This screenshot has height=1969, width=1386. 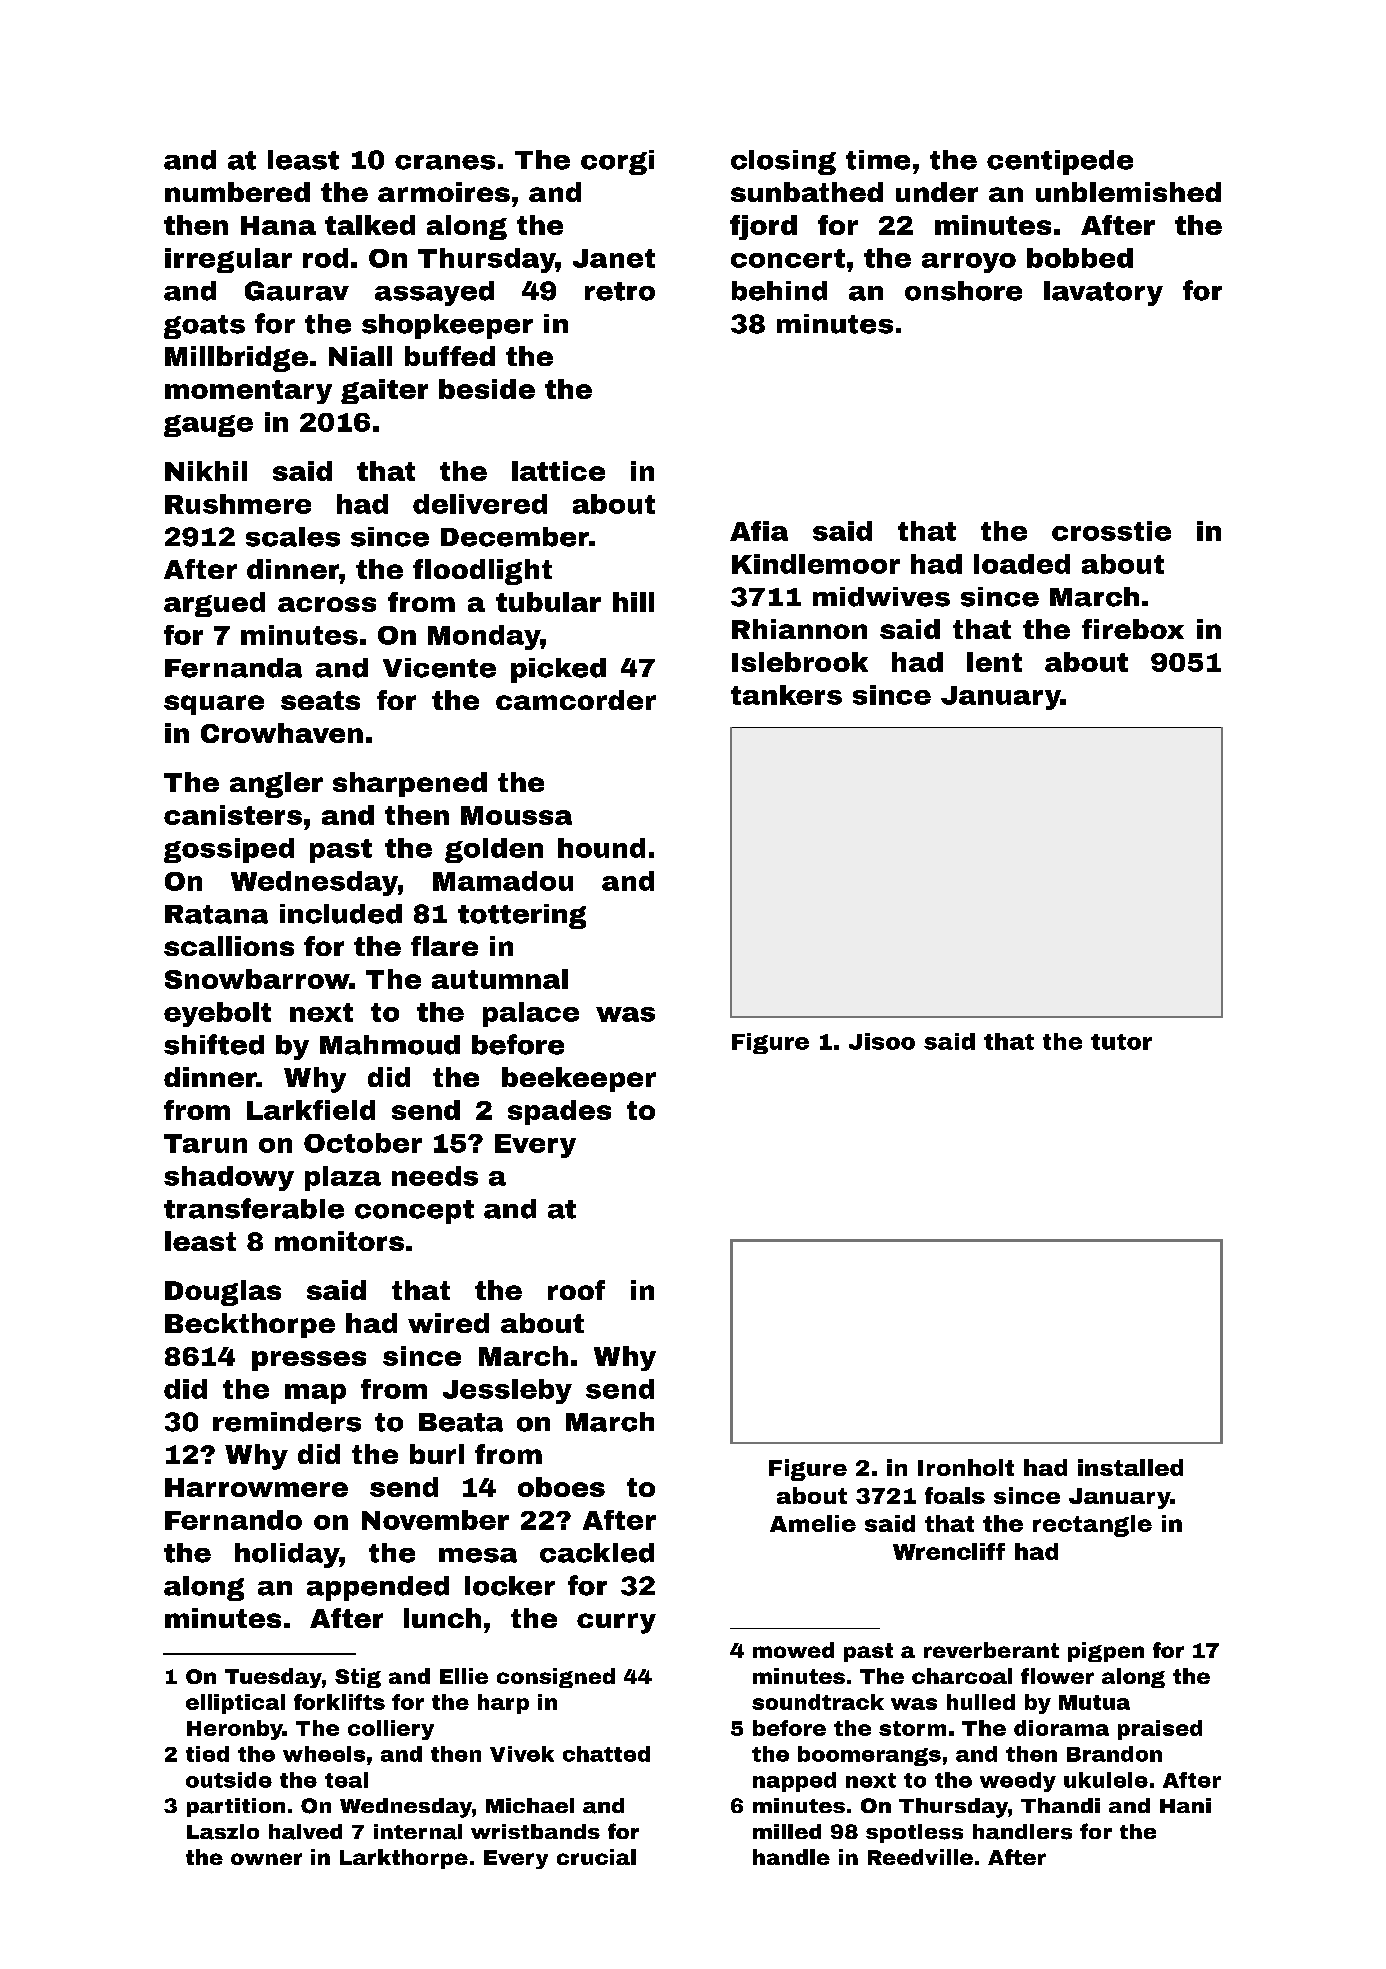 I want to click on Ironholt, so click(x=966, y=1467).
